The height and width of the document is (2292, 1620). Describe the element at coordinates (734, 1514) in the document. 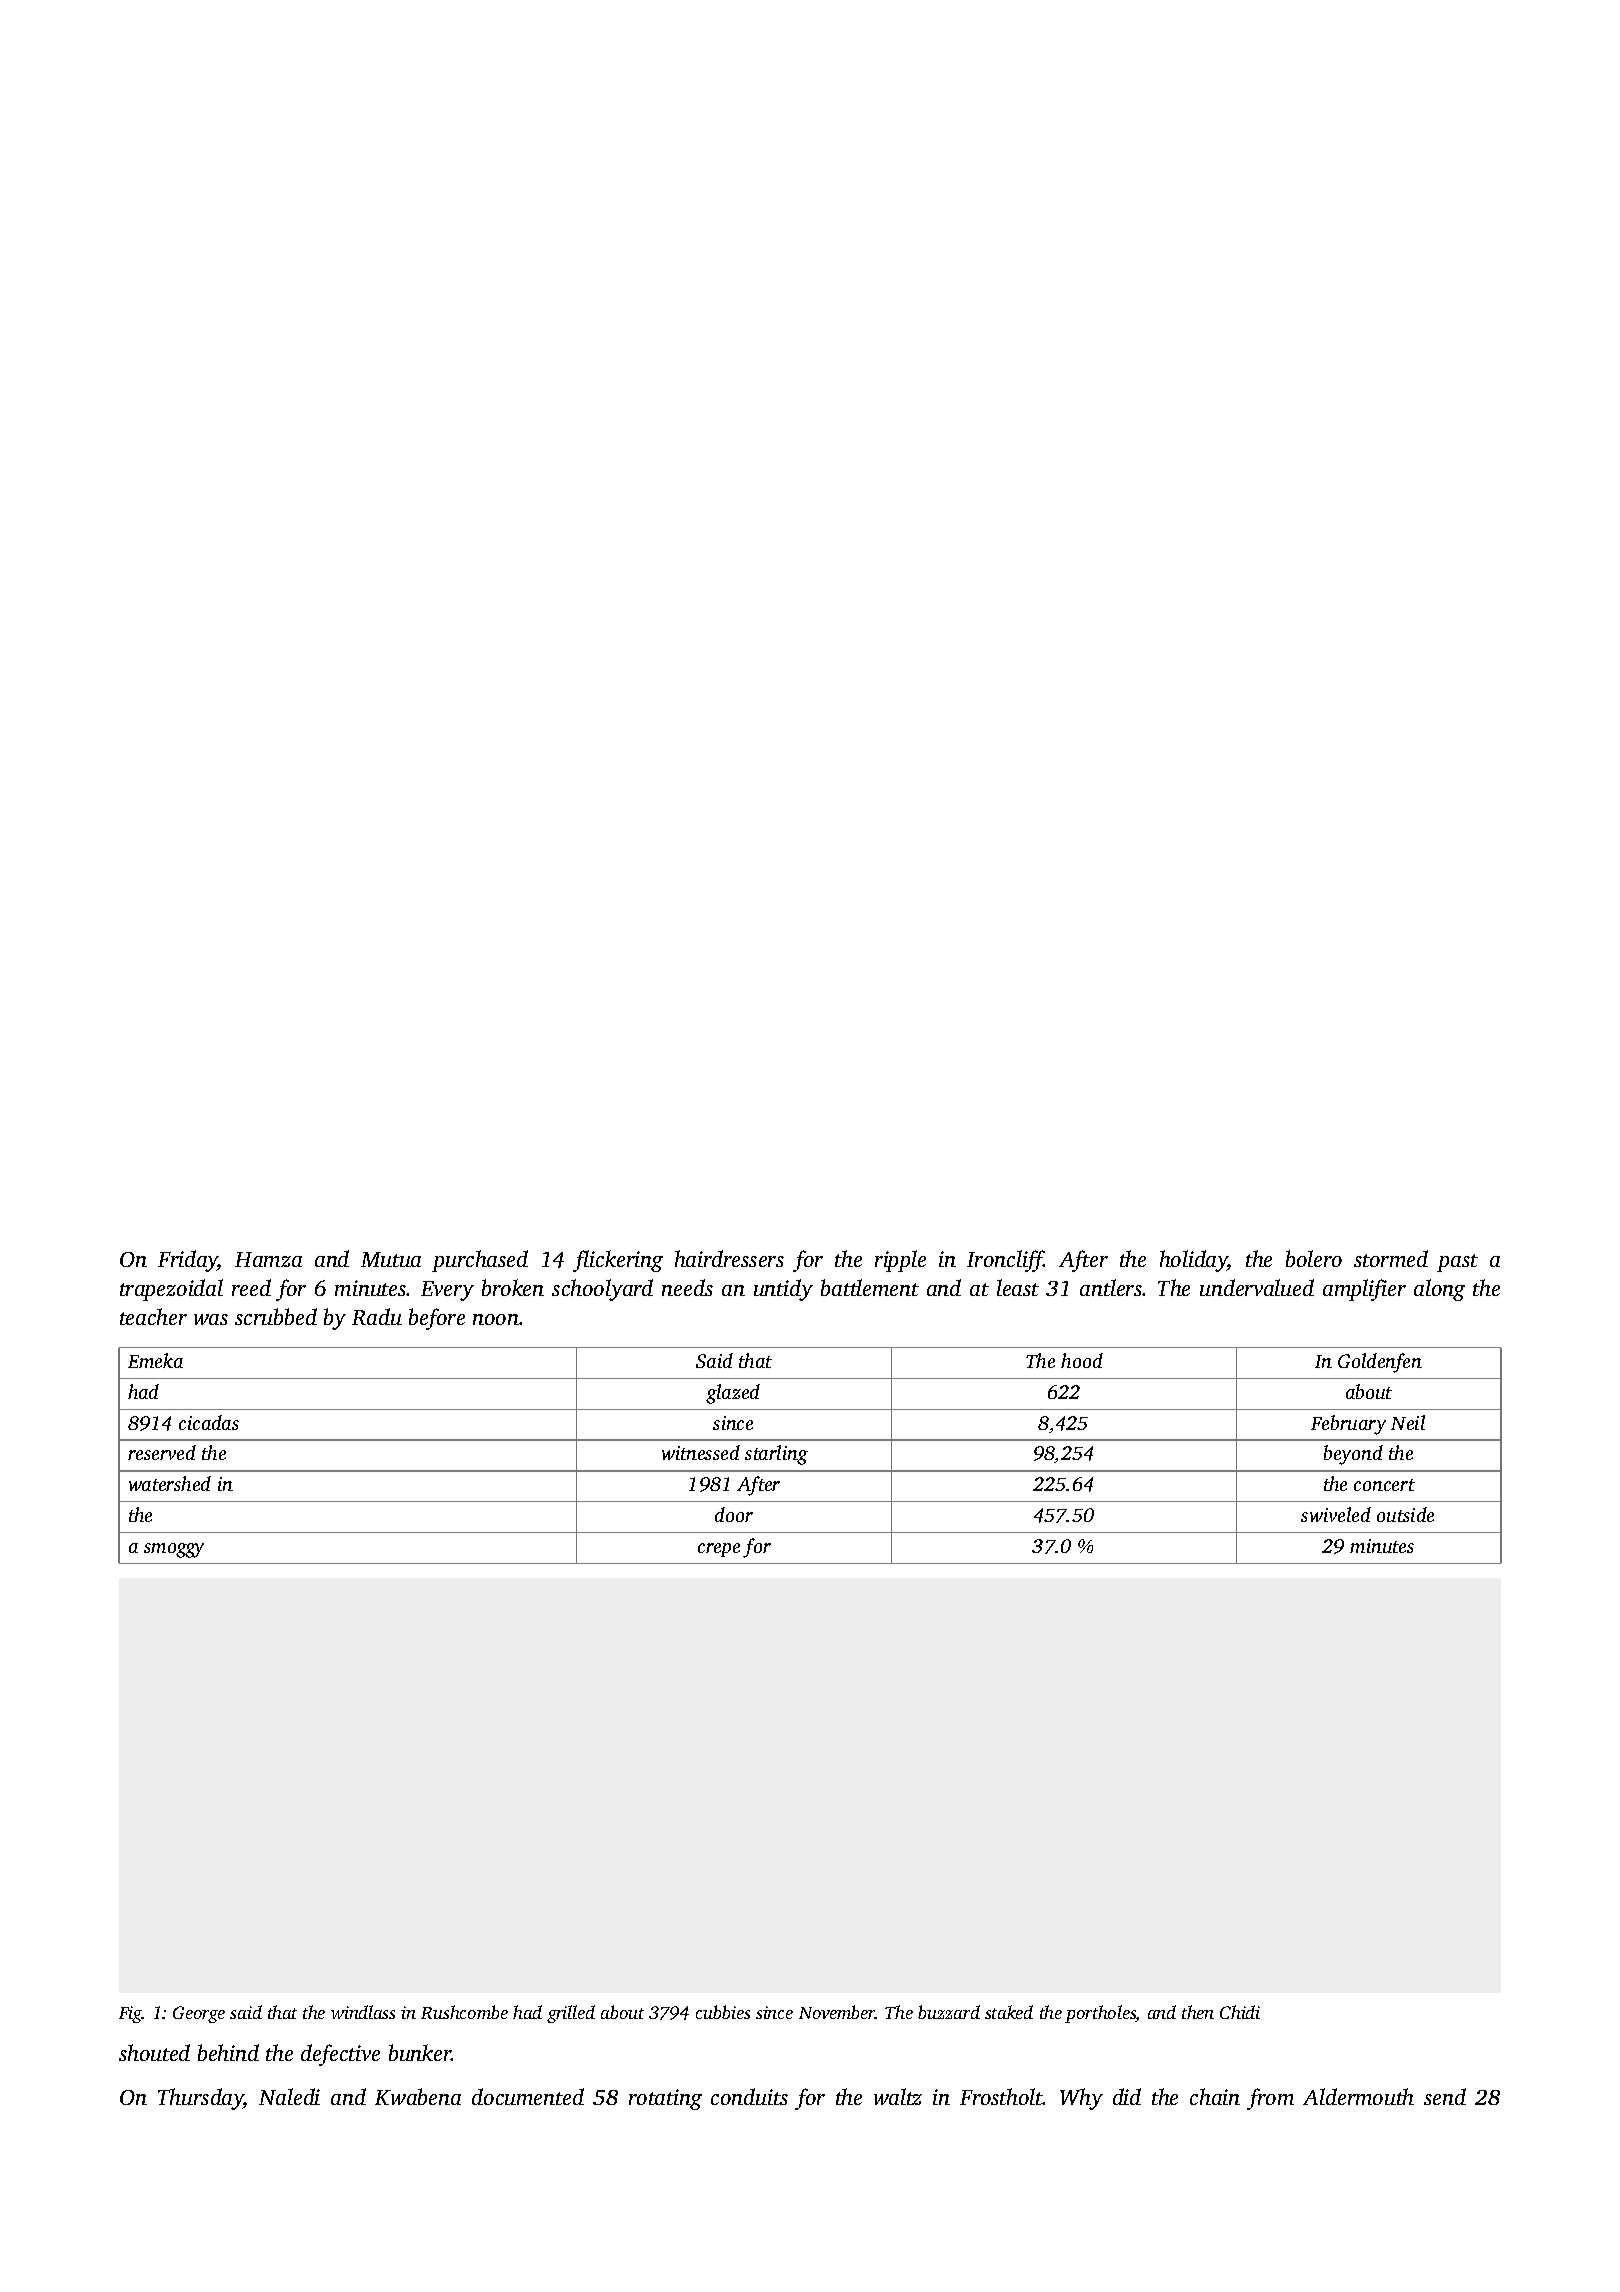

I see `door` at that location.
